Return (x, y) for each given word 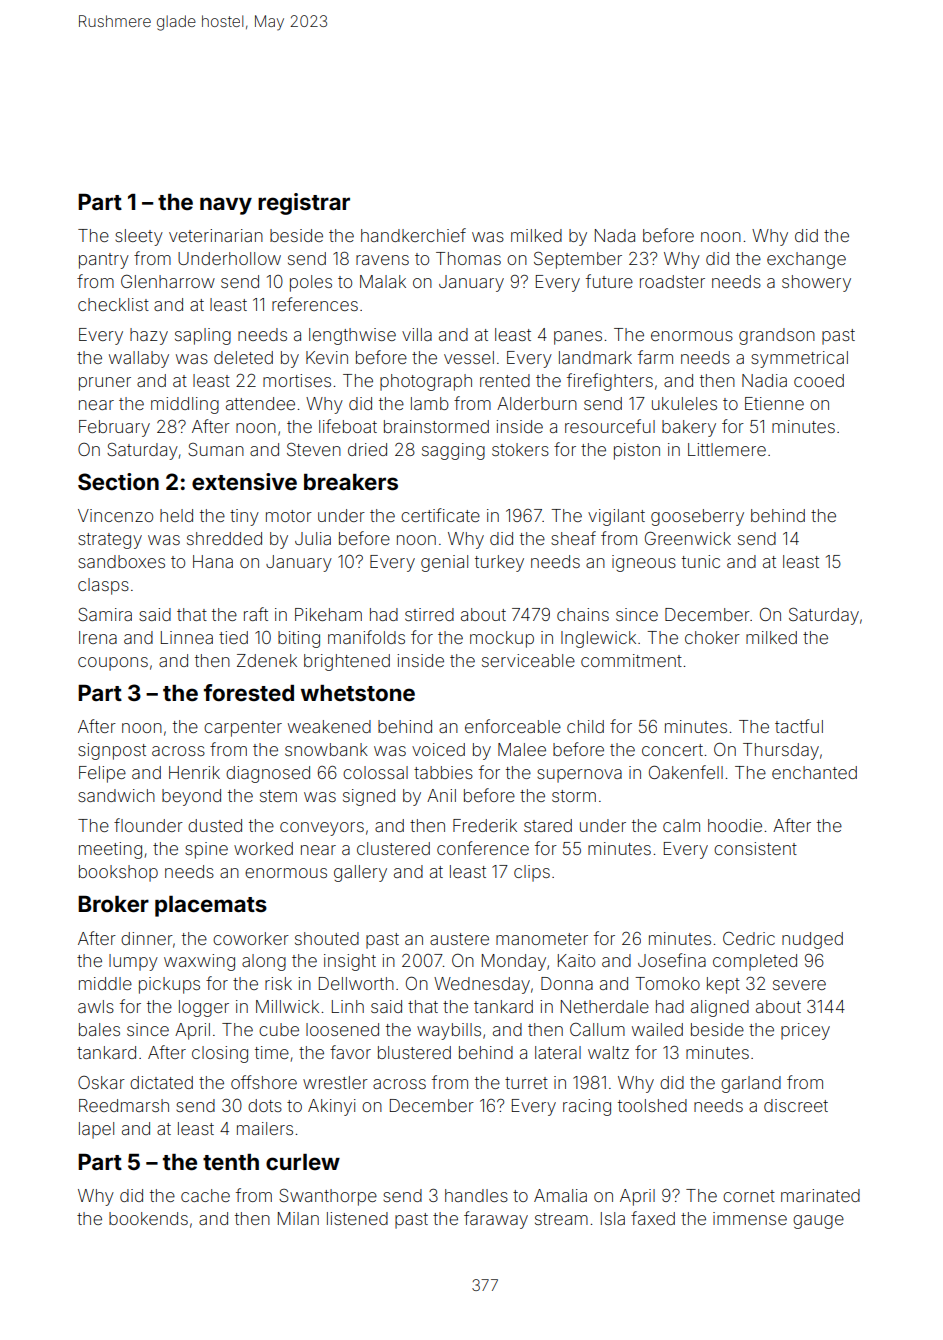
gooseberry (697, 517)
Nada (615, 235)
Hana (213, 561)
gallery (360, 873)
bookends (148, 1218)
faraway (496, 1220)
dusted (215, 825)
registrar (304, 204)
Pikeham (328, 614)
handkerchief (413, 235)
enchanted (814, 772)
